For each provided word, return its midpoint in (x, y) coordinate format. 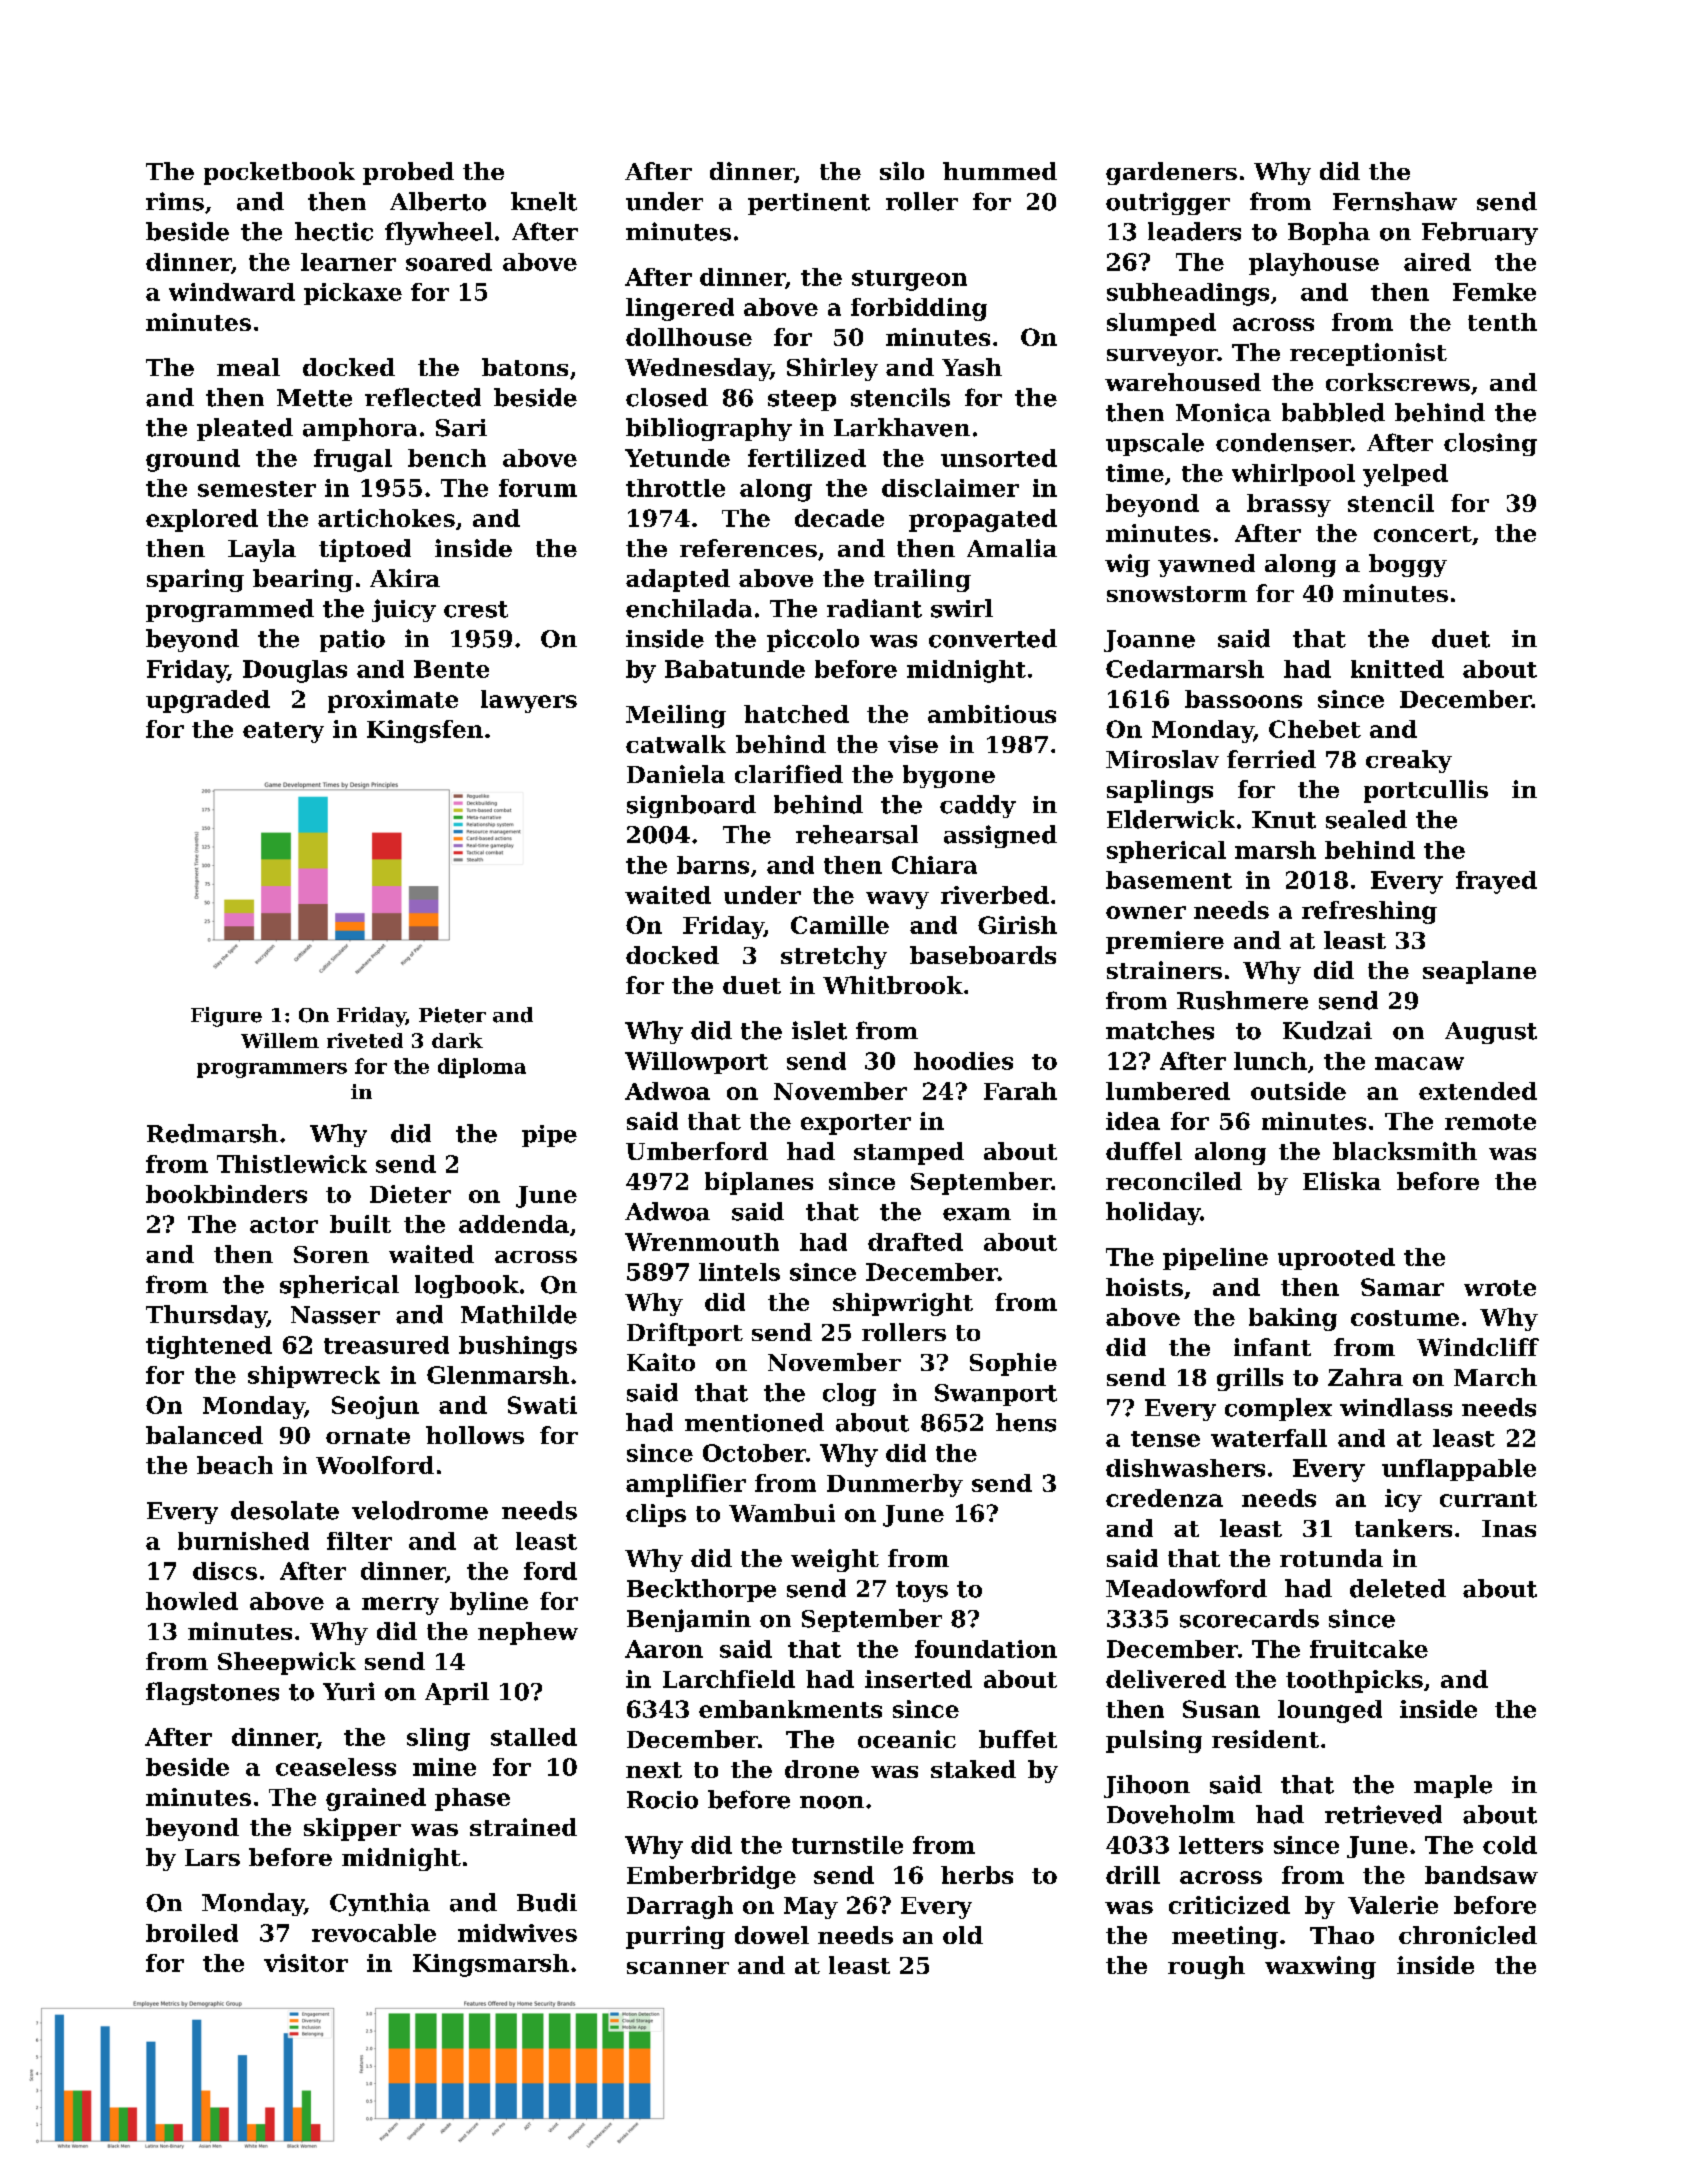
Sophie (1013, 1364)
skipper (352, 1829)
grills (1250, 1379)
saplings (1160, 791)
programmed (230, 610)
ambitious (992, 714)
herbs (977, 1875)
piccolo (813, 640)
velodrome (420, 1510)
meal (248, 367)
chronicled (1468, 1935)
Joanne (1149, 641)
